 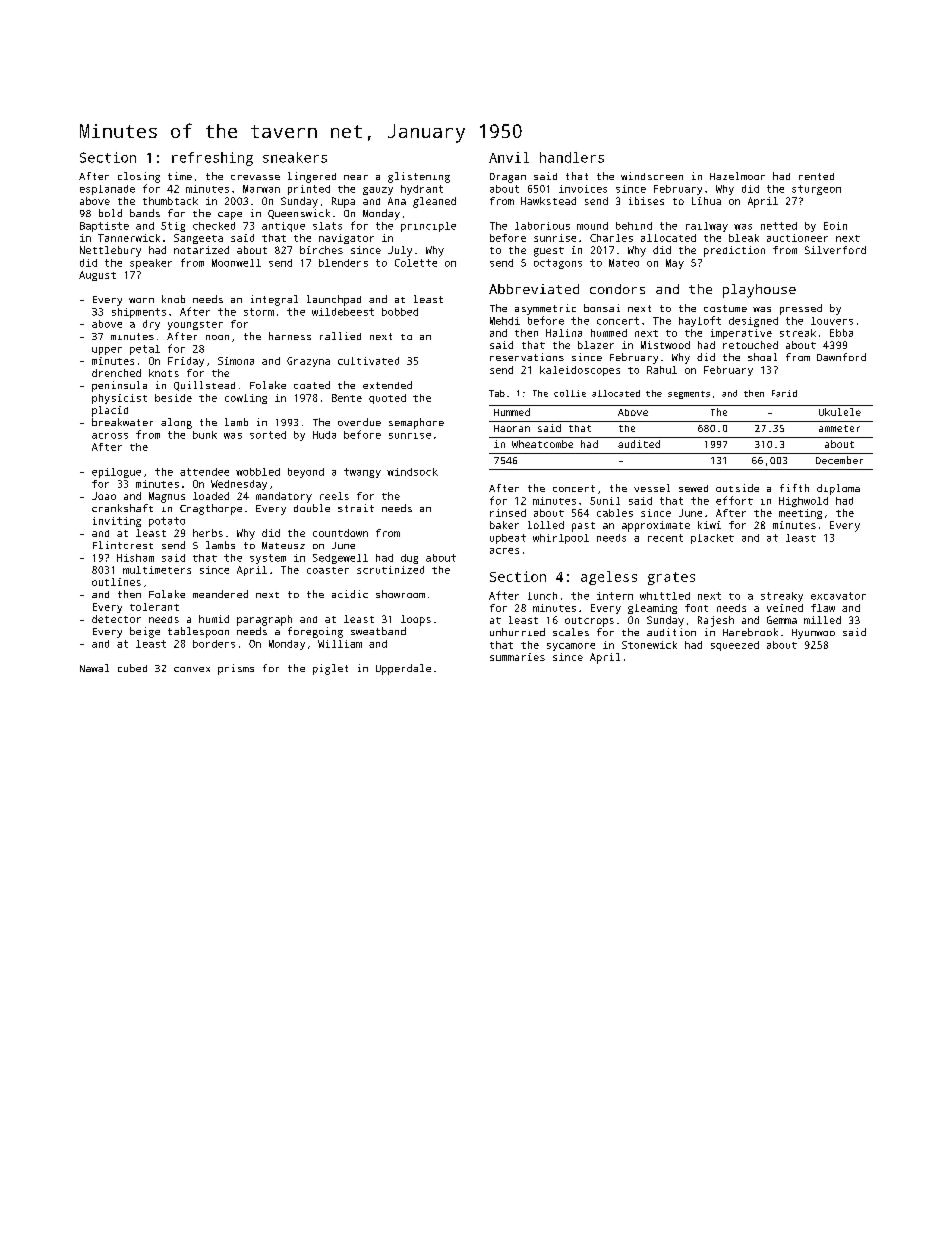 I want to click on knob, so click(x=173, y=299).
